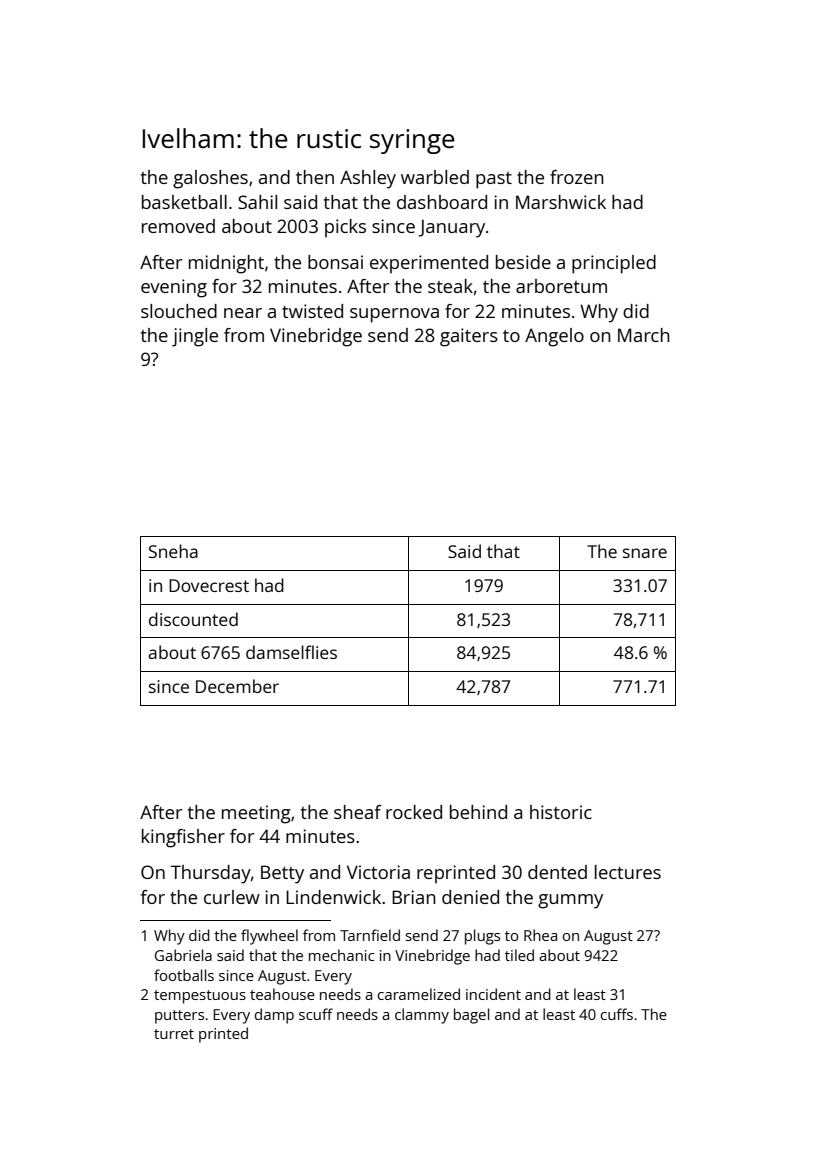 Image resolution: width=816 pixels, height=1158 pixels. What do you see at coordinates (645, 553) in the screenshot?
I see `snare` at bounding box center [645, 553].
